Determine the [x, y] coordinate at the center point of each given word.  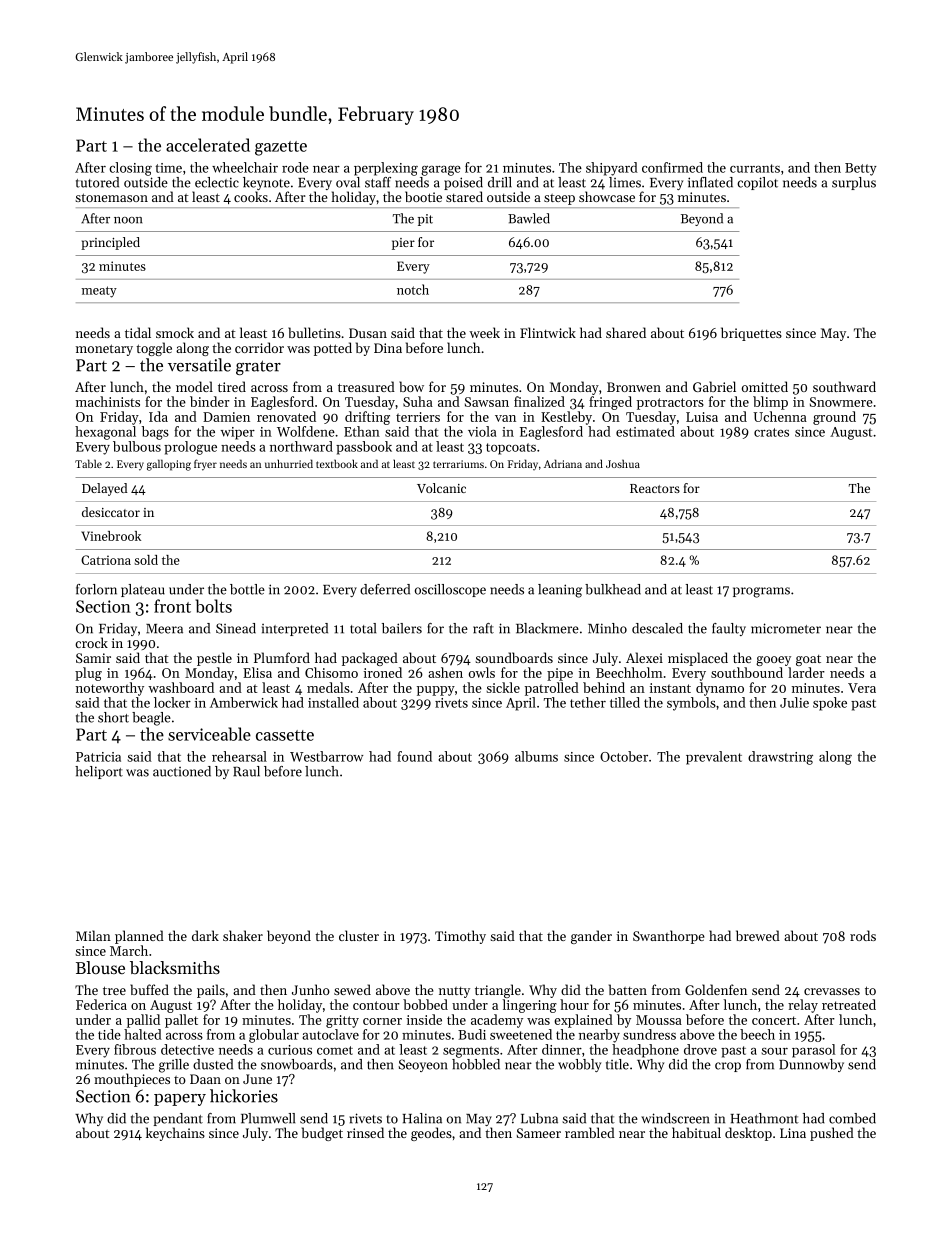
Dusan [368, 333]
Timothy [460, 937]
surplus [854, 183]
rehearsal [239, 756]
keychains [175, 1134]
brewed [758, 935]
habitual [696, 1132]
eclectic [217, 182]
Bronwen [634, 387]
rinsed [365, 1132]
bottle [247, 589]
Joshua [623, 463]
